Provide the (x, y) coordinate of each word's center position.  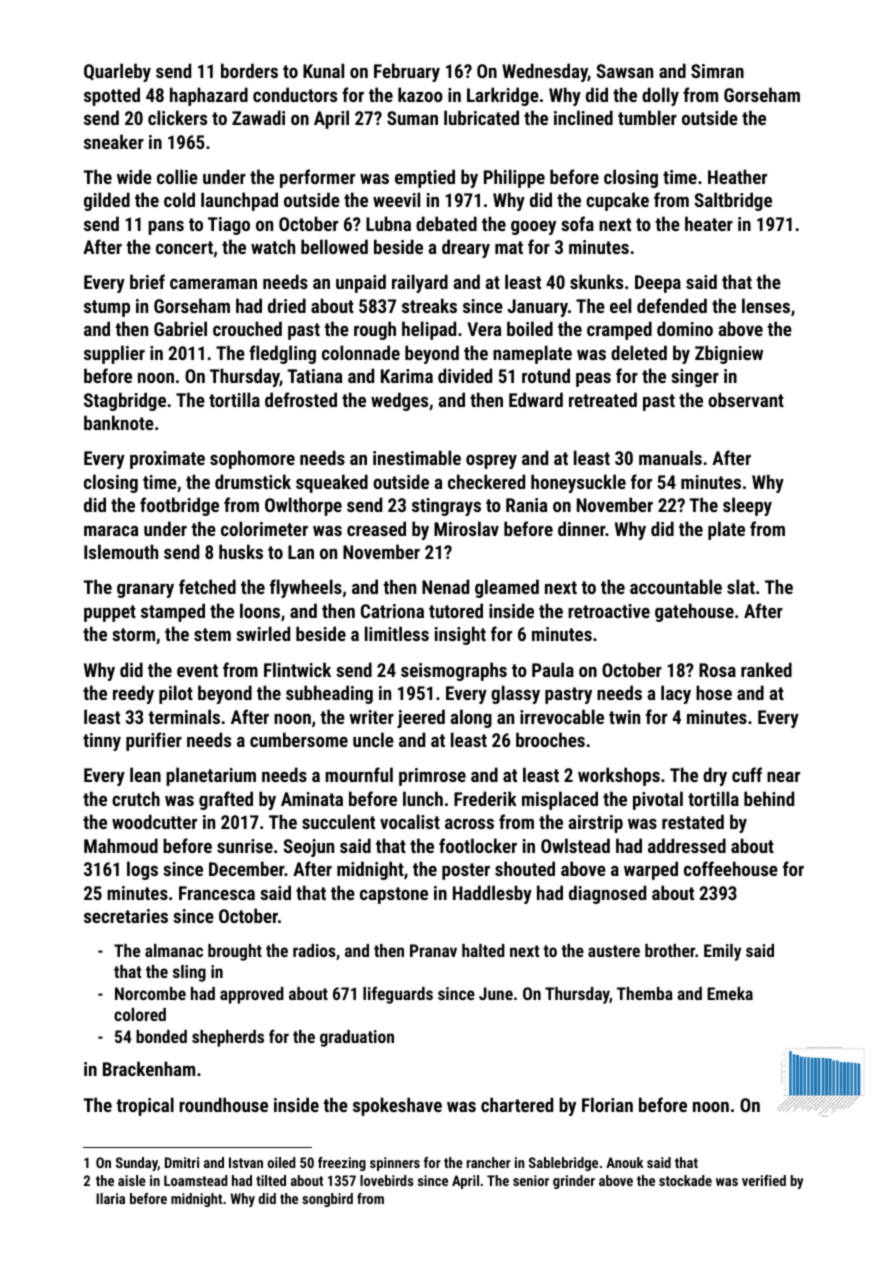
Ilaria (110, 1198)
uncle (373, 739)
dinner (582, 528)
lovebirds (387, 1180)
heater (709, 223)
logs (142, 870)
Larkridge (503, 96)
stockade (685, 1180)
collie (177, 176)
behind (769, 798)
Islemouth (121, 551)
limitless (397, 633)
